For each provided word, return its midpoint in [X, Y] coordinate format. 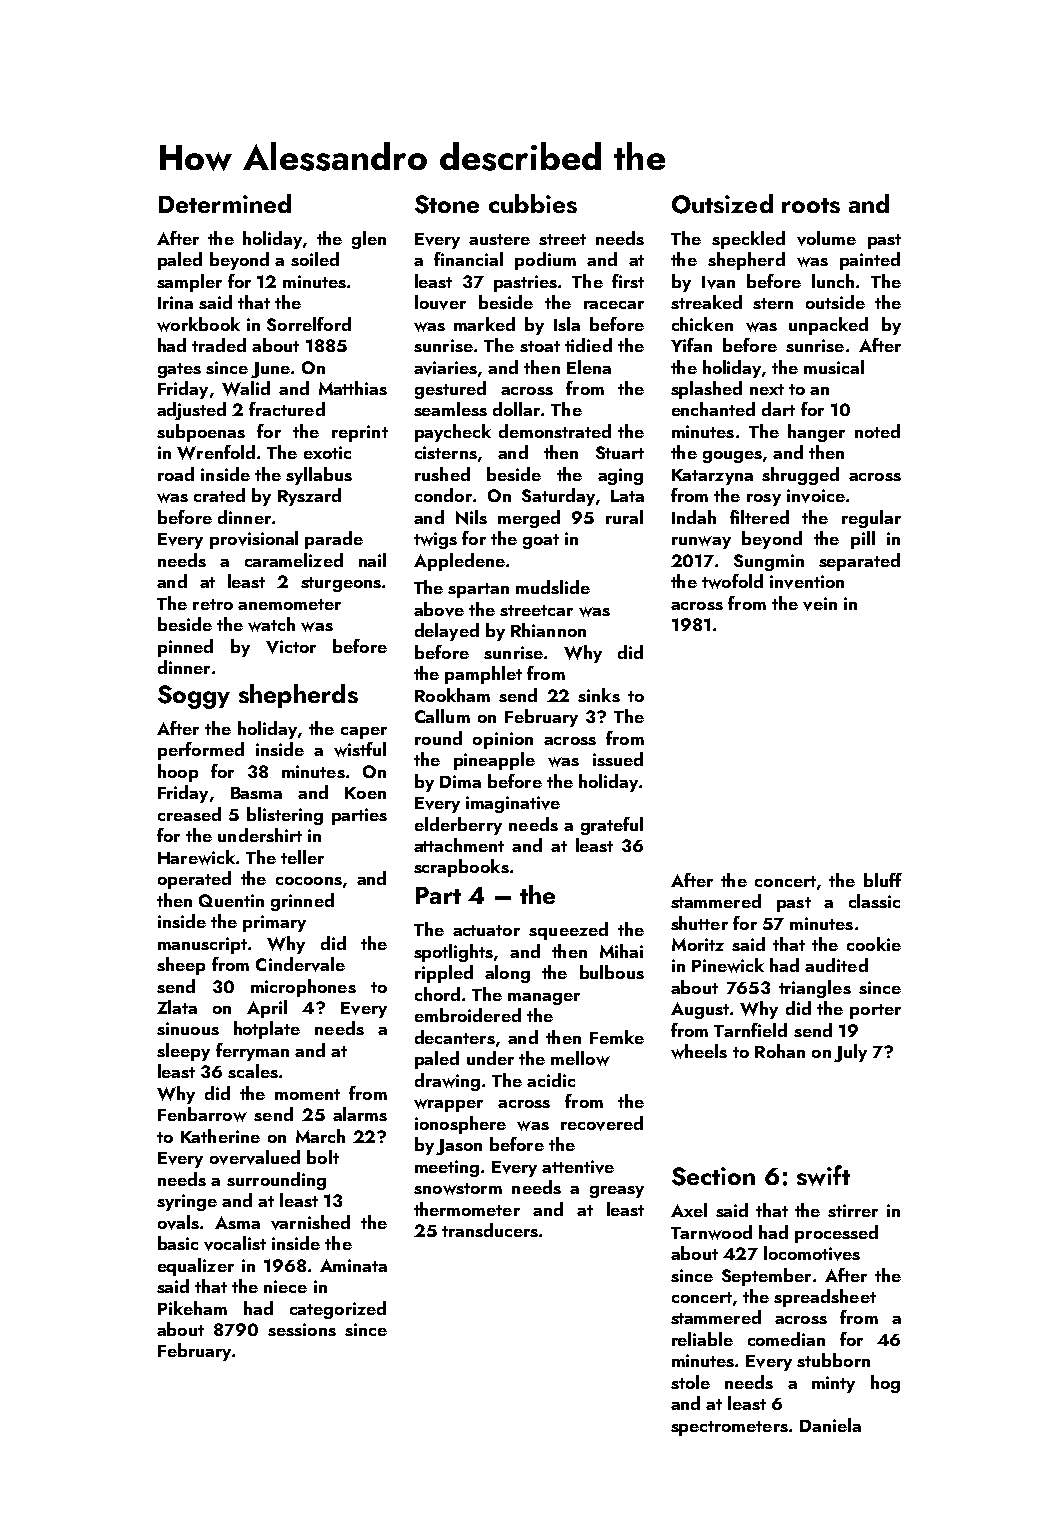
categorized [338, 1310]
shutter [699, 923]
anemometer [289, 604]
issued [618, 759]
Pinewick [728, 965]
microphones [303, 988]
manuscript [202, 945]
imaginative [513, 804]
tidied [588, 345]
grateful [612, 826]
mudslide [553, 587]
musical [834, 367]
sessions [302, 1329]
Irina [175, 302]
